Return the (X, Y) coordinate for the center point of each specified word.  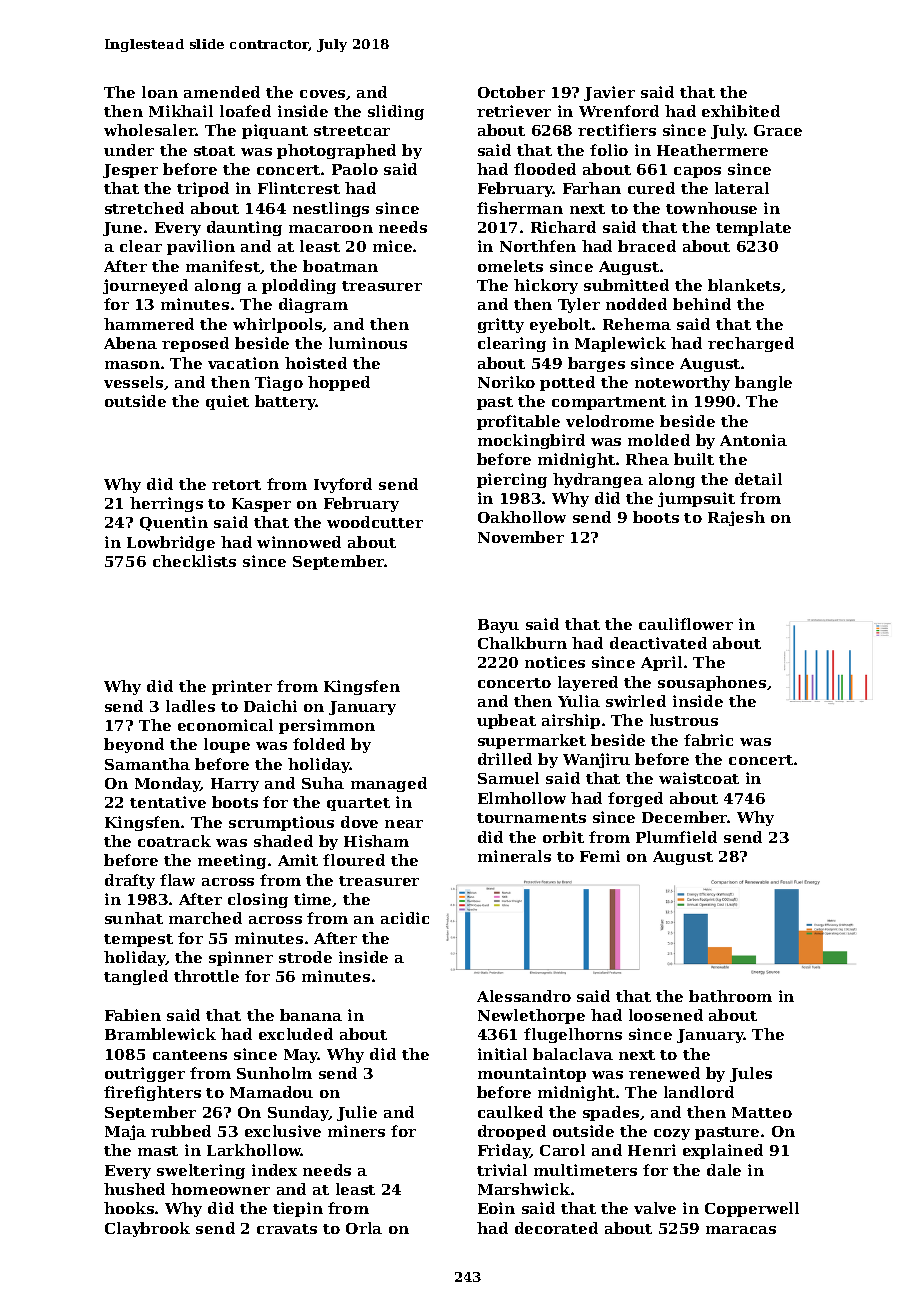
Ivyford (343, 485)
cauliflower (686, 624)
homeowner (220, 1189)
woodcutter (375, 522)
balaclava (573, 1054)
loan (160, 92)
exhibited (741, 111)
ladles (190, 706)
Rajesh (736, 518)
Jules (751, 1074)
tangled (136, 977)
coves (322, 94)
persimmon (327, 726)
